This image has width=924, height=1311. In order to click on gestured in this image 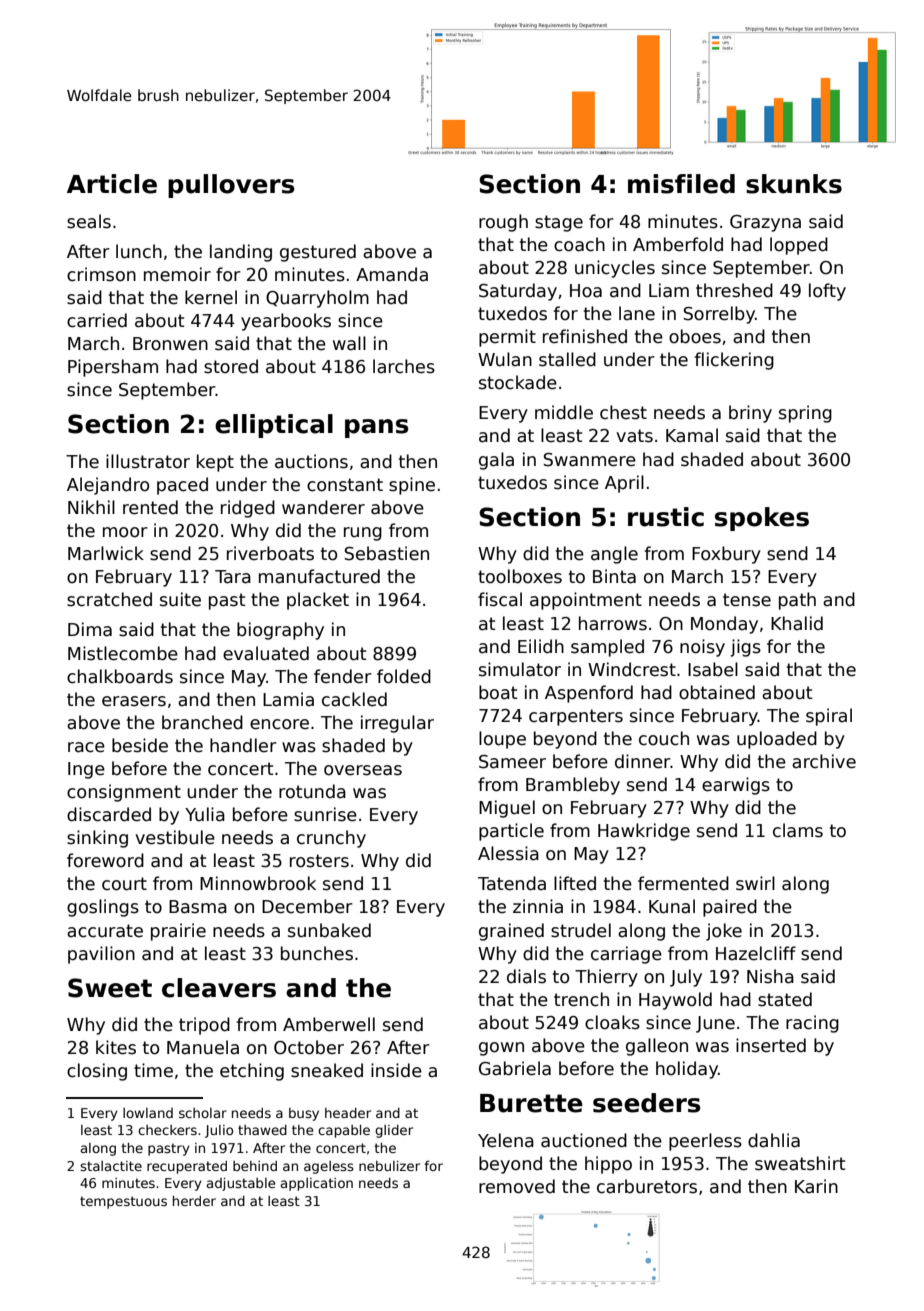, I will do `click(318, 253)`.
